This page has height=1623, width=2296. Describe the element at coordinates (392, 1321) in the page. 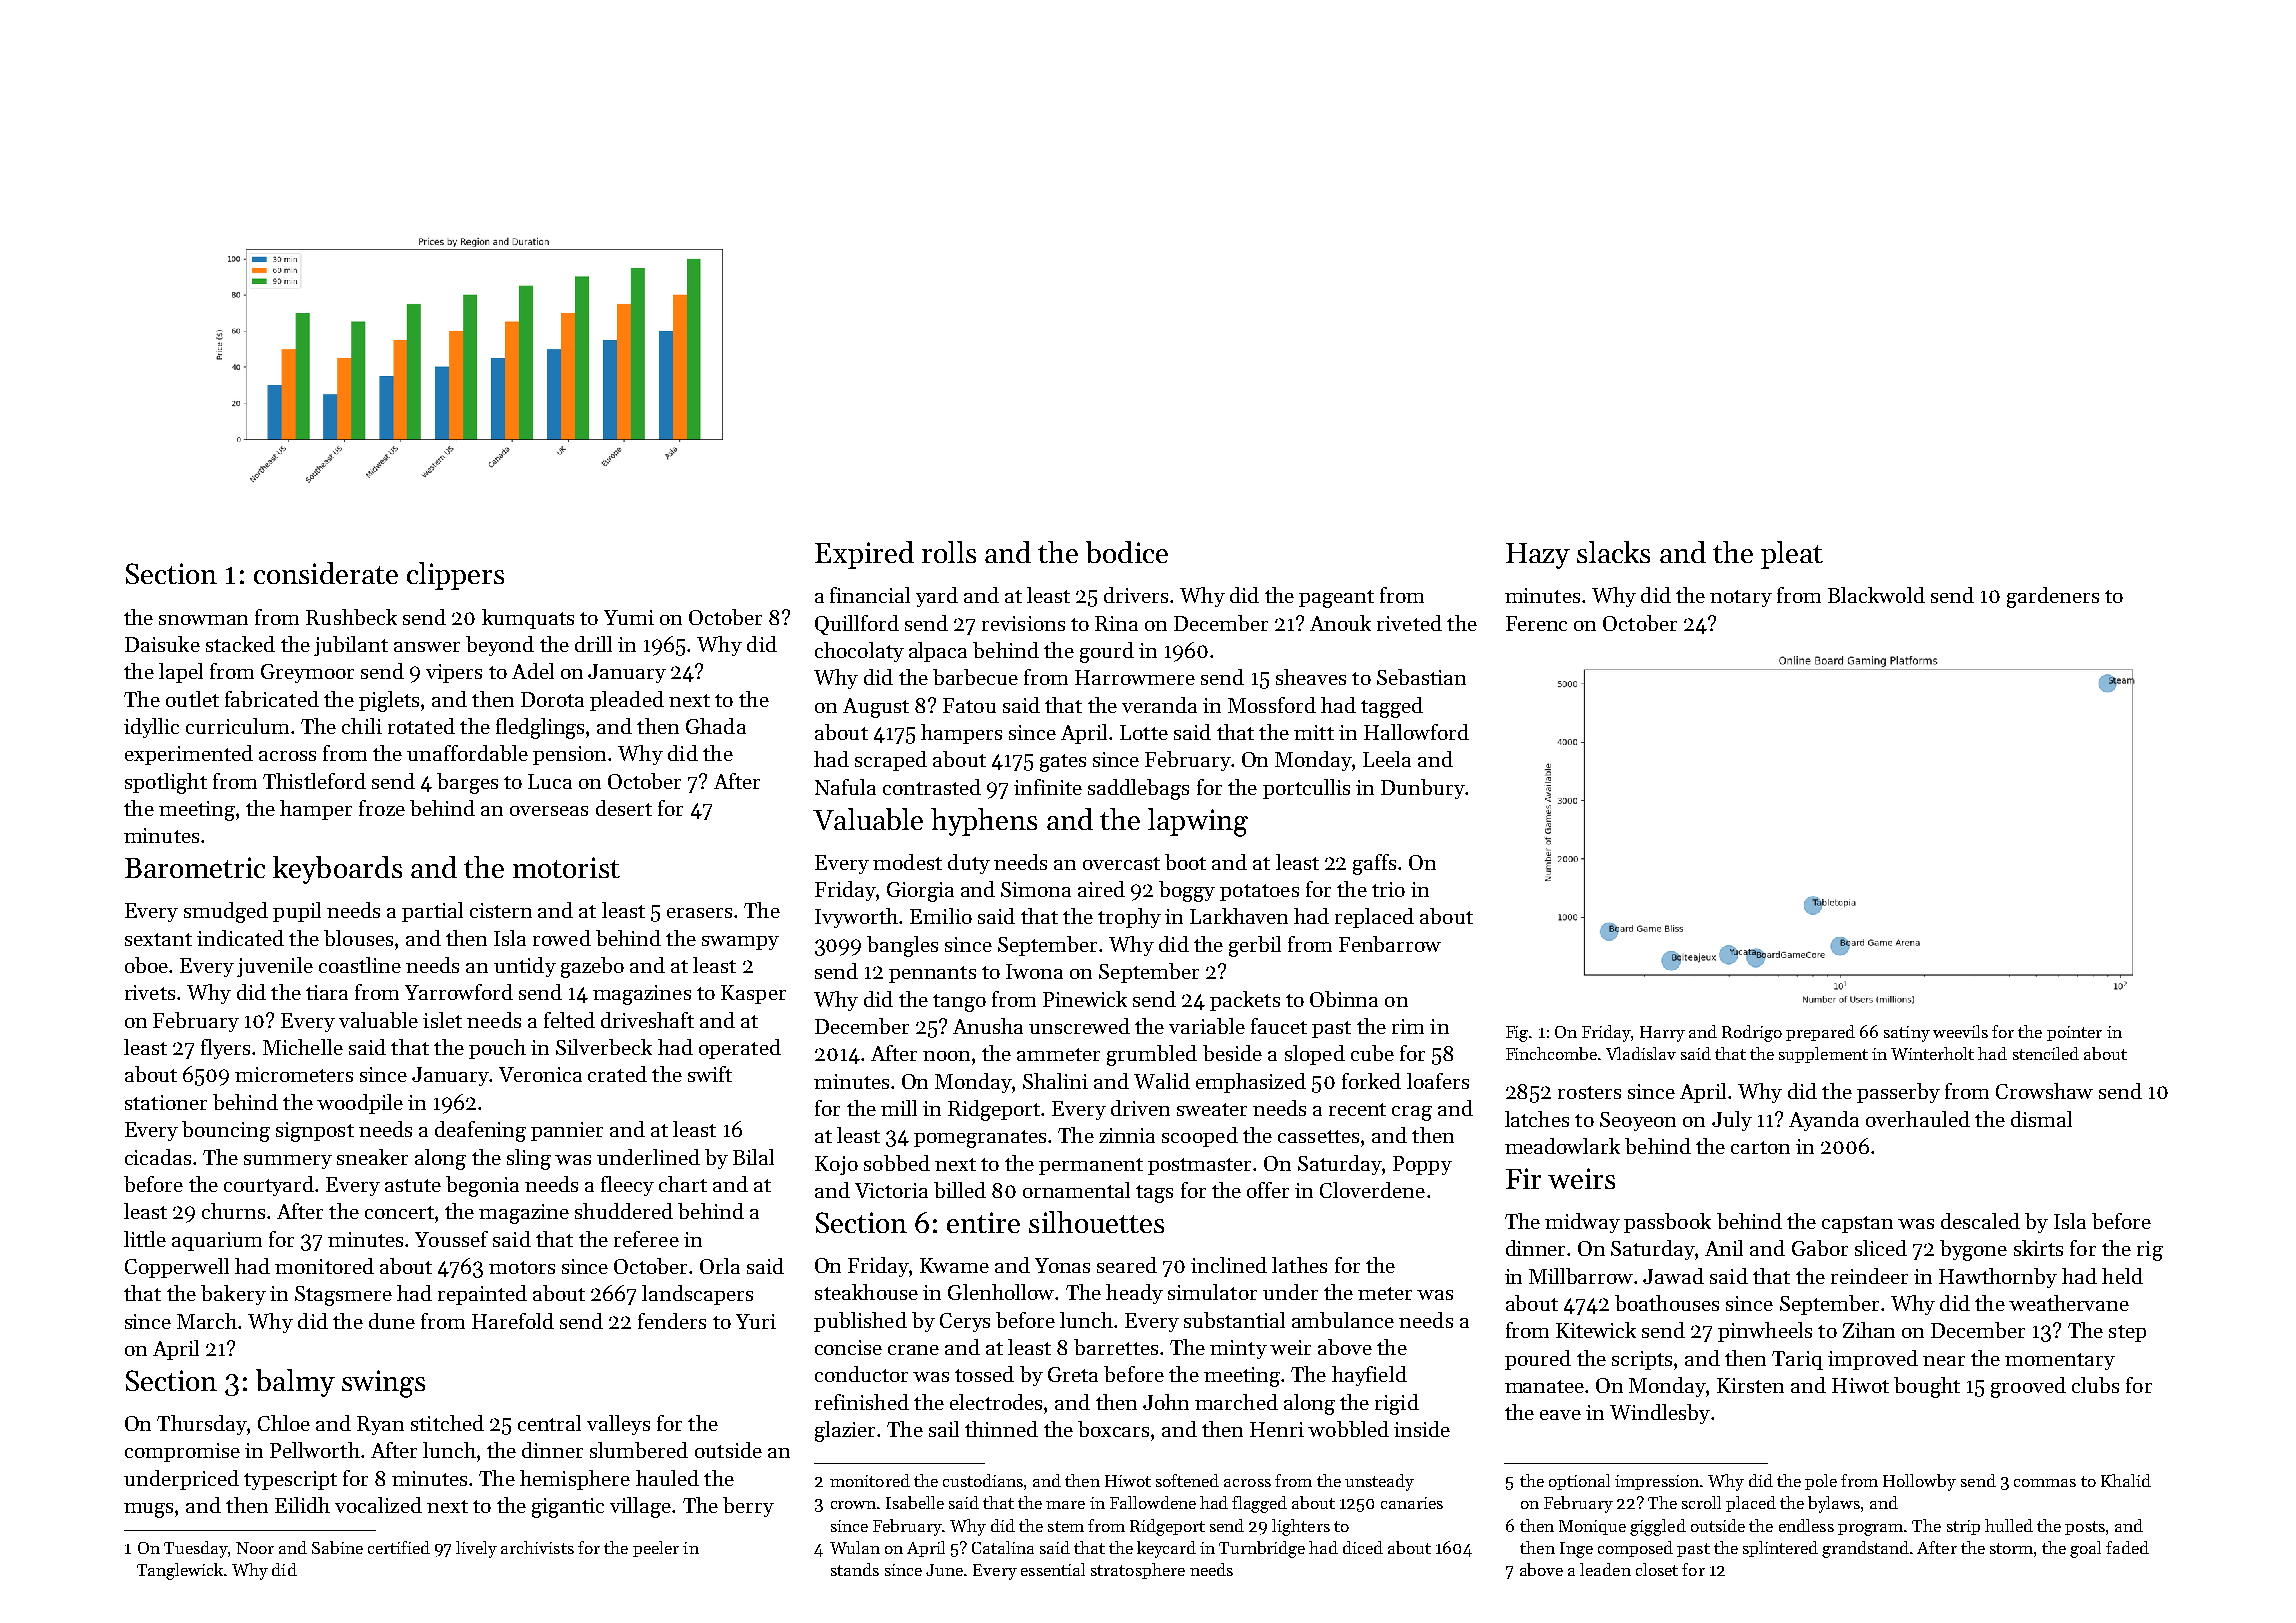

I see `dune` at that location.
